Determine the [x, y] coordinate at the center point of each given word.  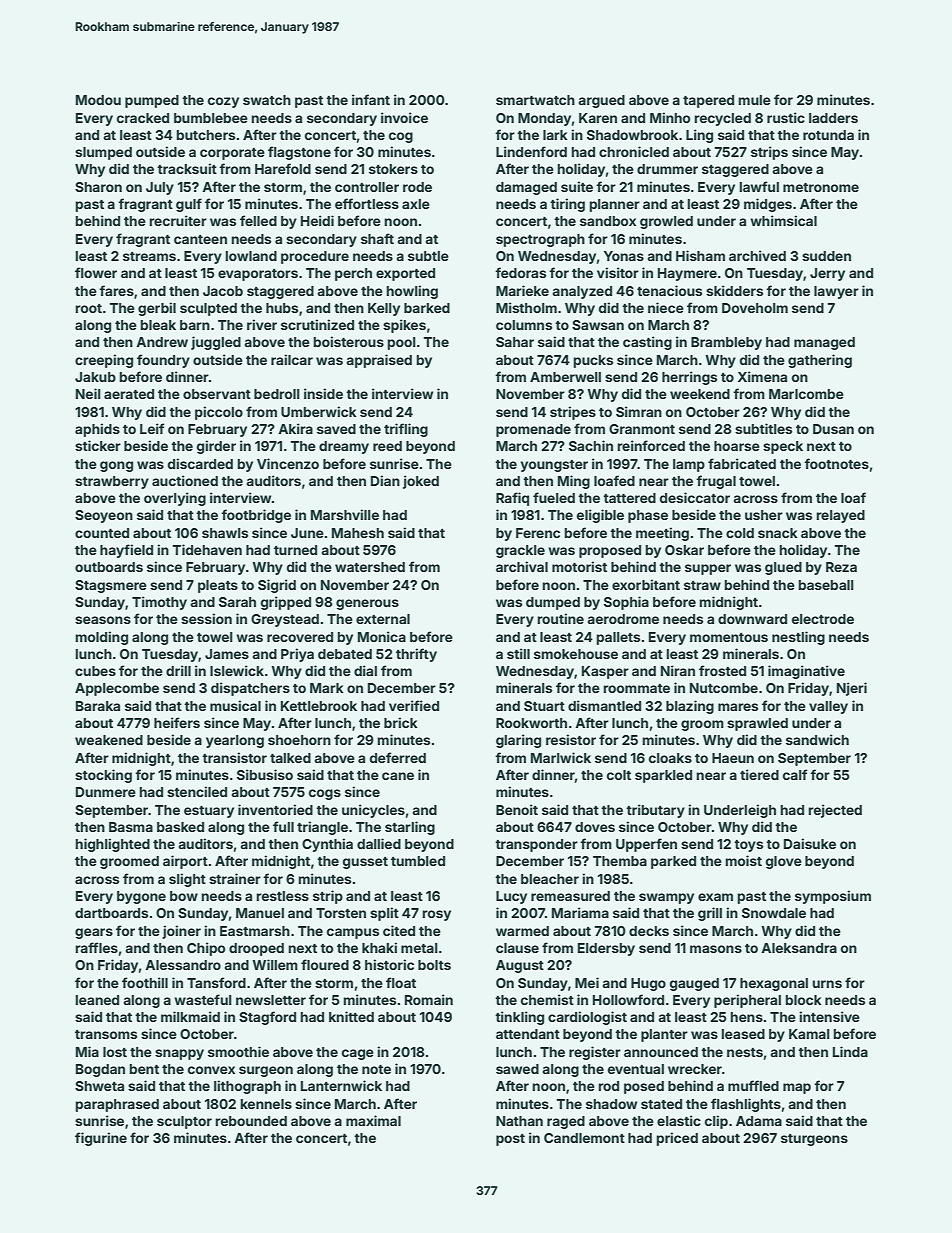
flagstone [299, 153]
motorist [579, 566]
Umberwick [319, 411]
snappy [179, 1054]
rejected [835, 811]
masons [716, 949]
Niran [678, 670]
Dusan [833, 429]
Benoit [517, 809]
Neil [88, 393]
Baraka [98, 706]
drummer [667, 169]
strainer [235, 878]
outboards [109, 567]
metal [419, 948]
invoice [404, 117]
